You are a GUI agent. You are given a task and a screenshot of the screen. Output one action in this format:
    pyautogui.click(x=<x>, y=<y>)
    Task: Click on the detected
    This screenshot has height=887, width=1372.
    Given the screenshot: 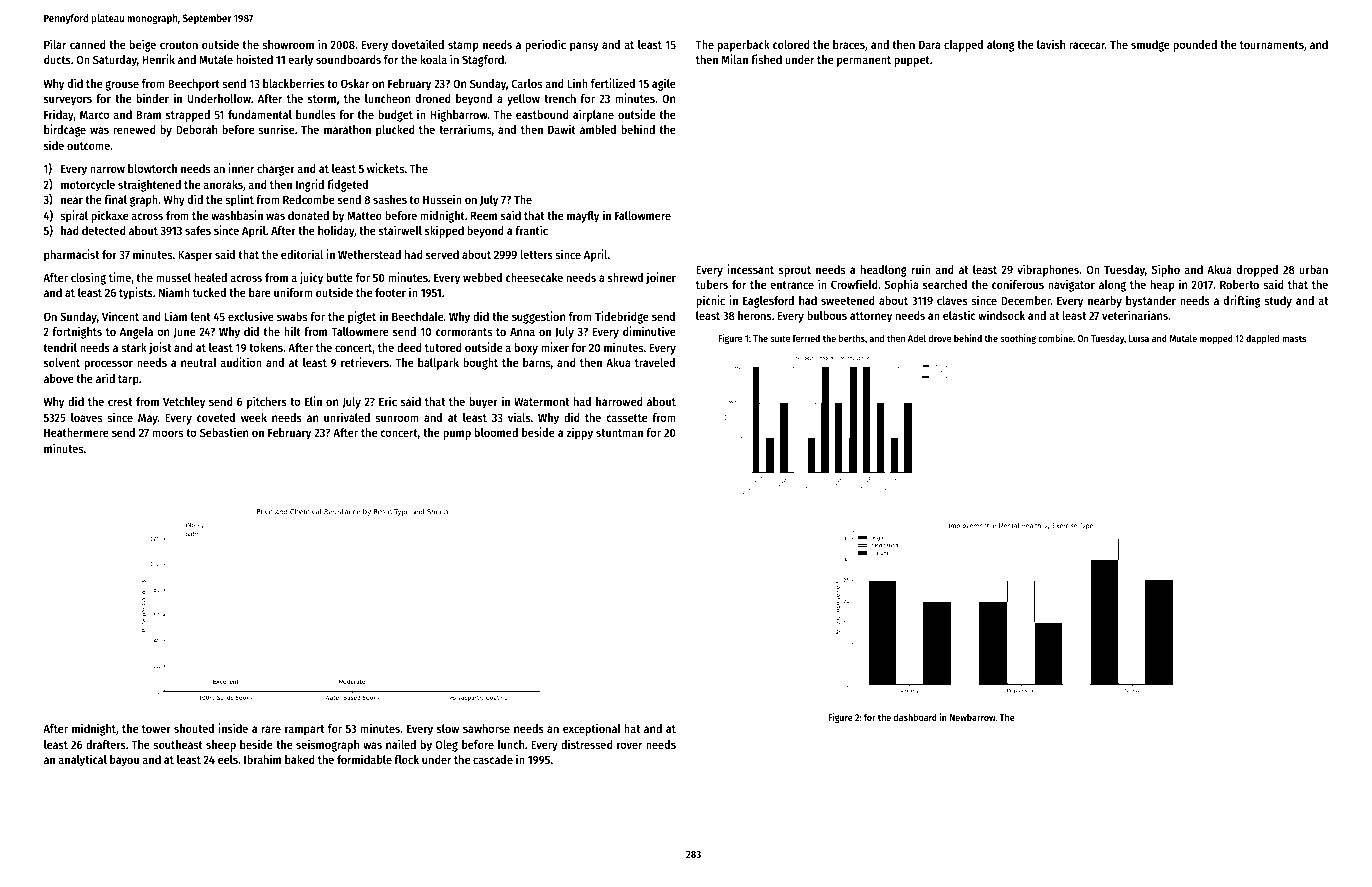 What is the action you would take?
    pyautogui.click(x=104, y=230)
